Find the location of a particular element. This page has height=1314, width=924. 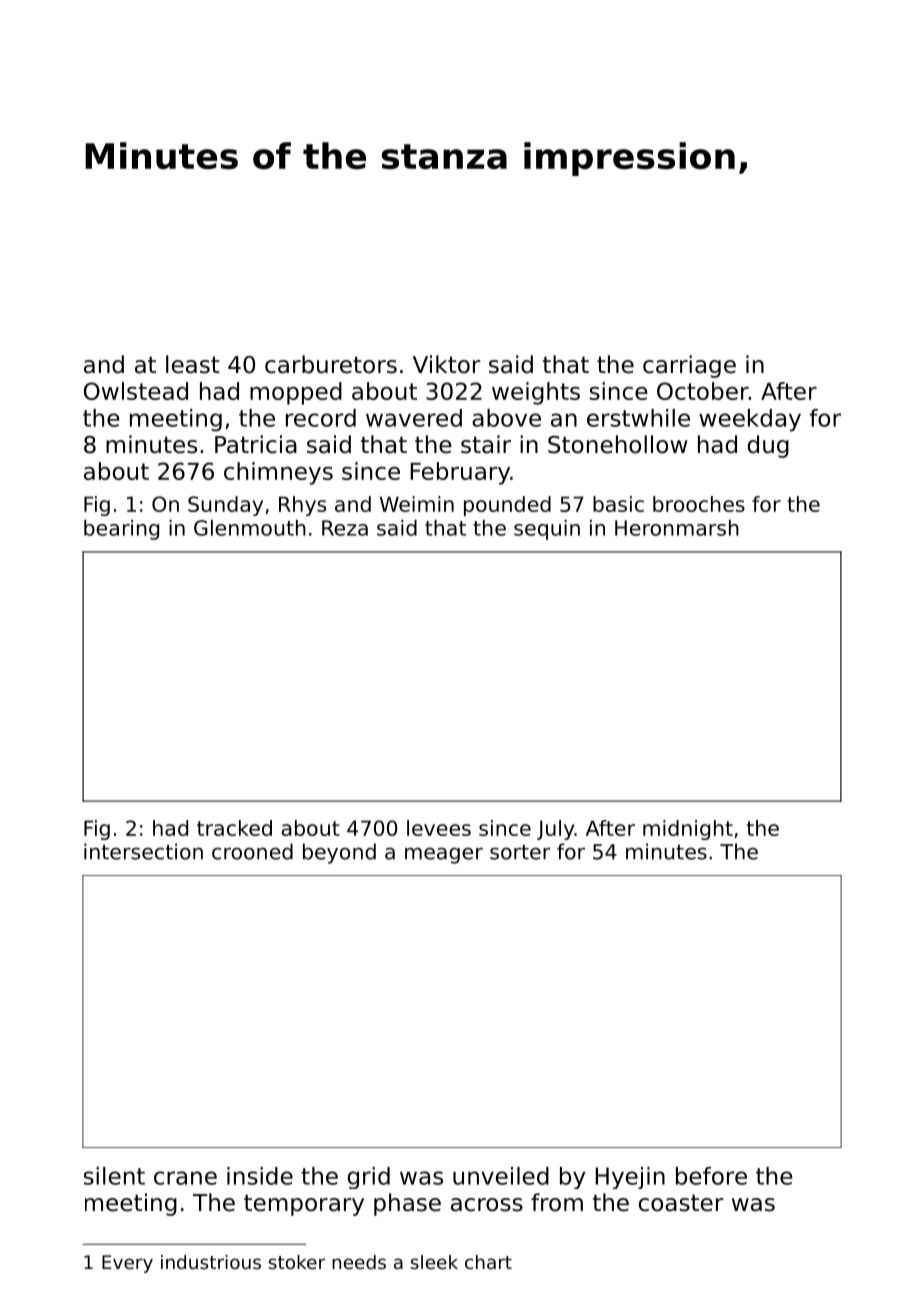

Heronmarsh is located at coordinates (677, 528).
